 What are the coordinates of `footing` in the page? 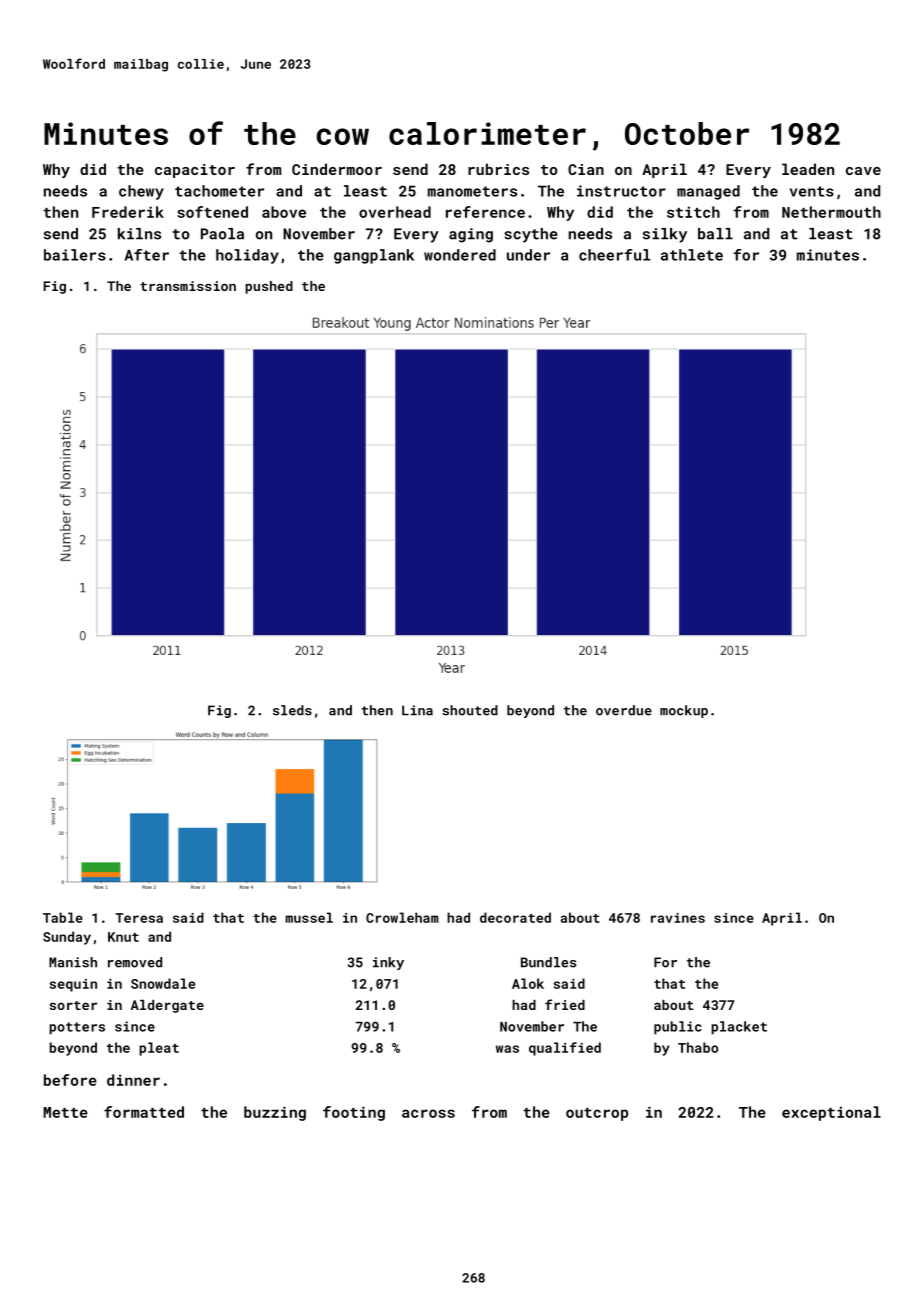 It's located at (354, 1113).
